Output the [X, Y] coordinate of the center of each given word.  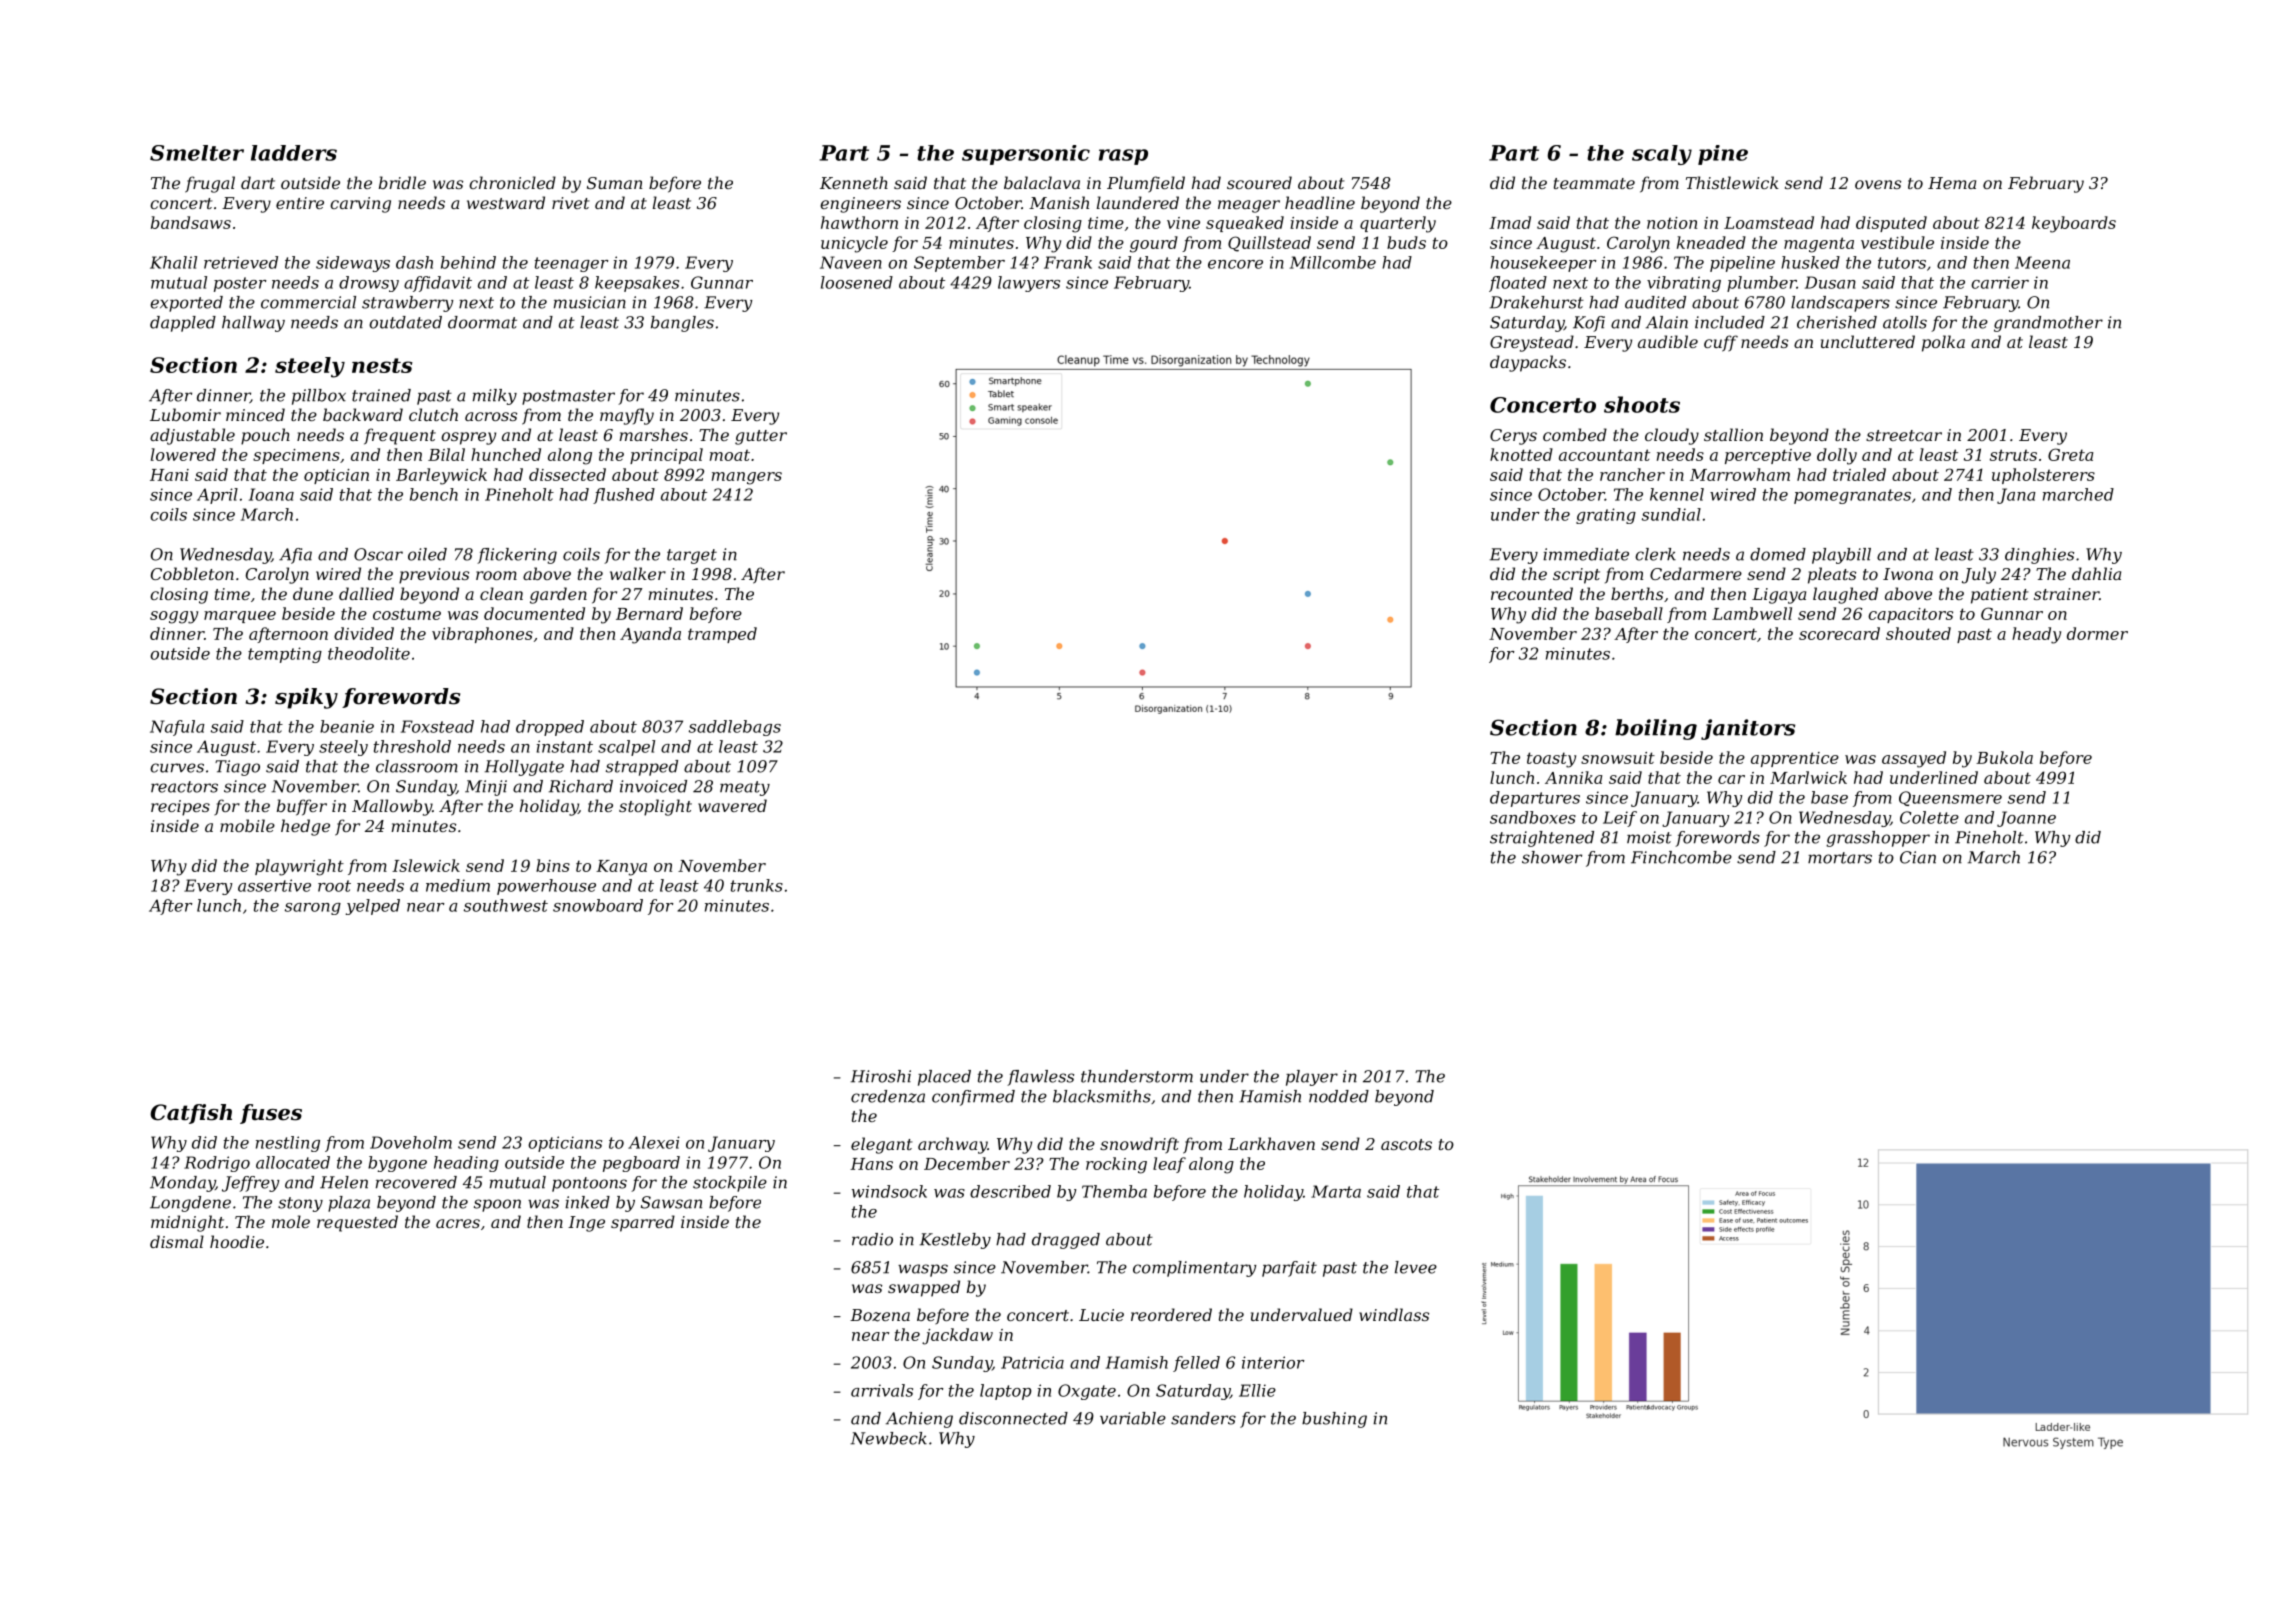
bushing [1334, 1420]
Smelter [197, 153]
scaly [1662, 155]
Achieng [919, 1420]
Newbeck [888, 1438]
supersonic [1026, 155]
